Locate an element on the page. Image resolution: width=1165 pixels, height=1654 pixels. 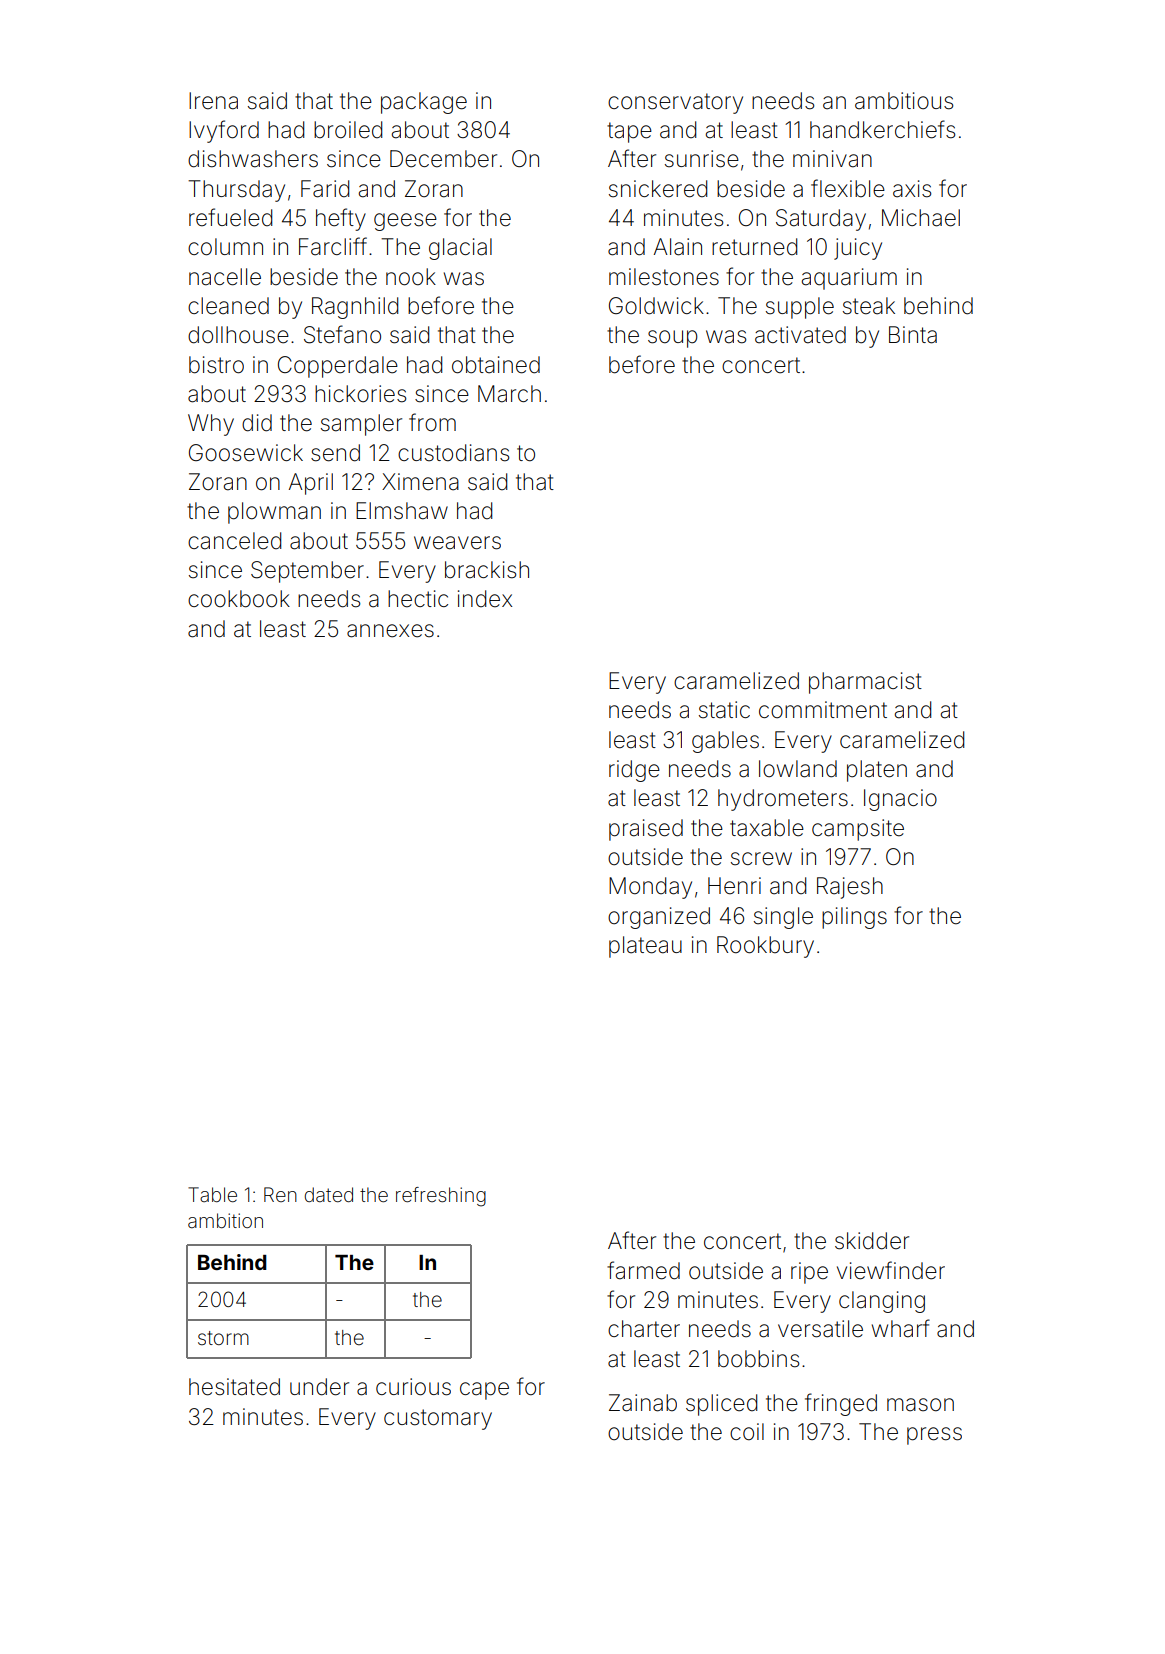
did is located at coordinates (257, 423).
